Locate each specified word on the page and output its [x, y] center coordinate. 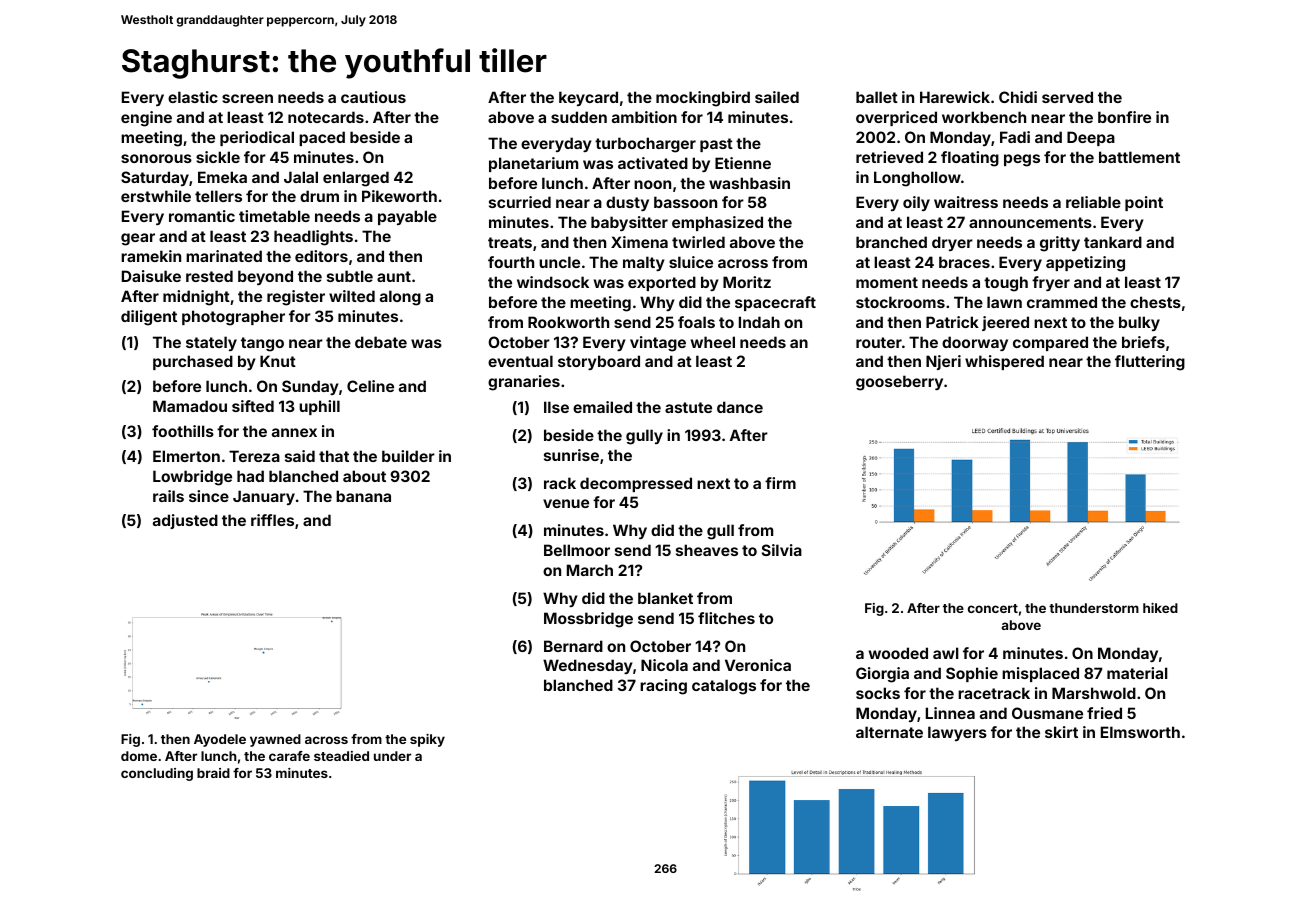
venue [566, 503]
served [1067, 97]
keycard [588, 98]
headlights [313, 238]
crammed [1062, 302]
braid [213, 773]
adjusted [185, 521]
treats [510, 242]
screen [247, 98]
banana [363, 496]
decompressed [636, 484]
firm [780, 483]
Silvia [782, 550]
